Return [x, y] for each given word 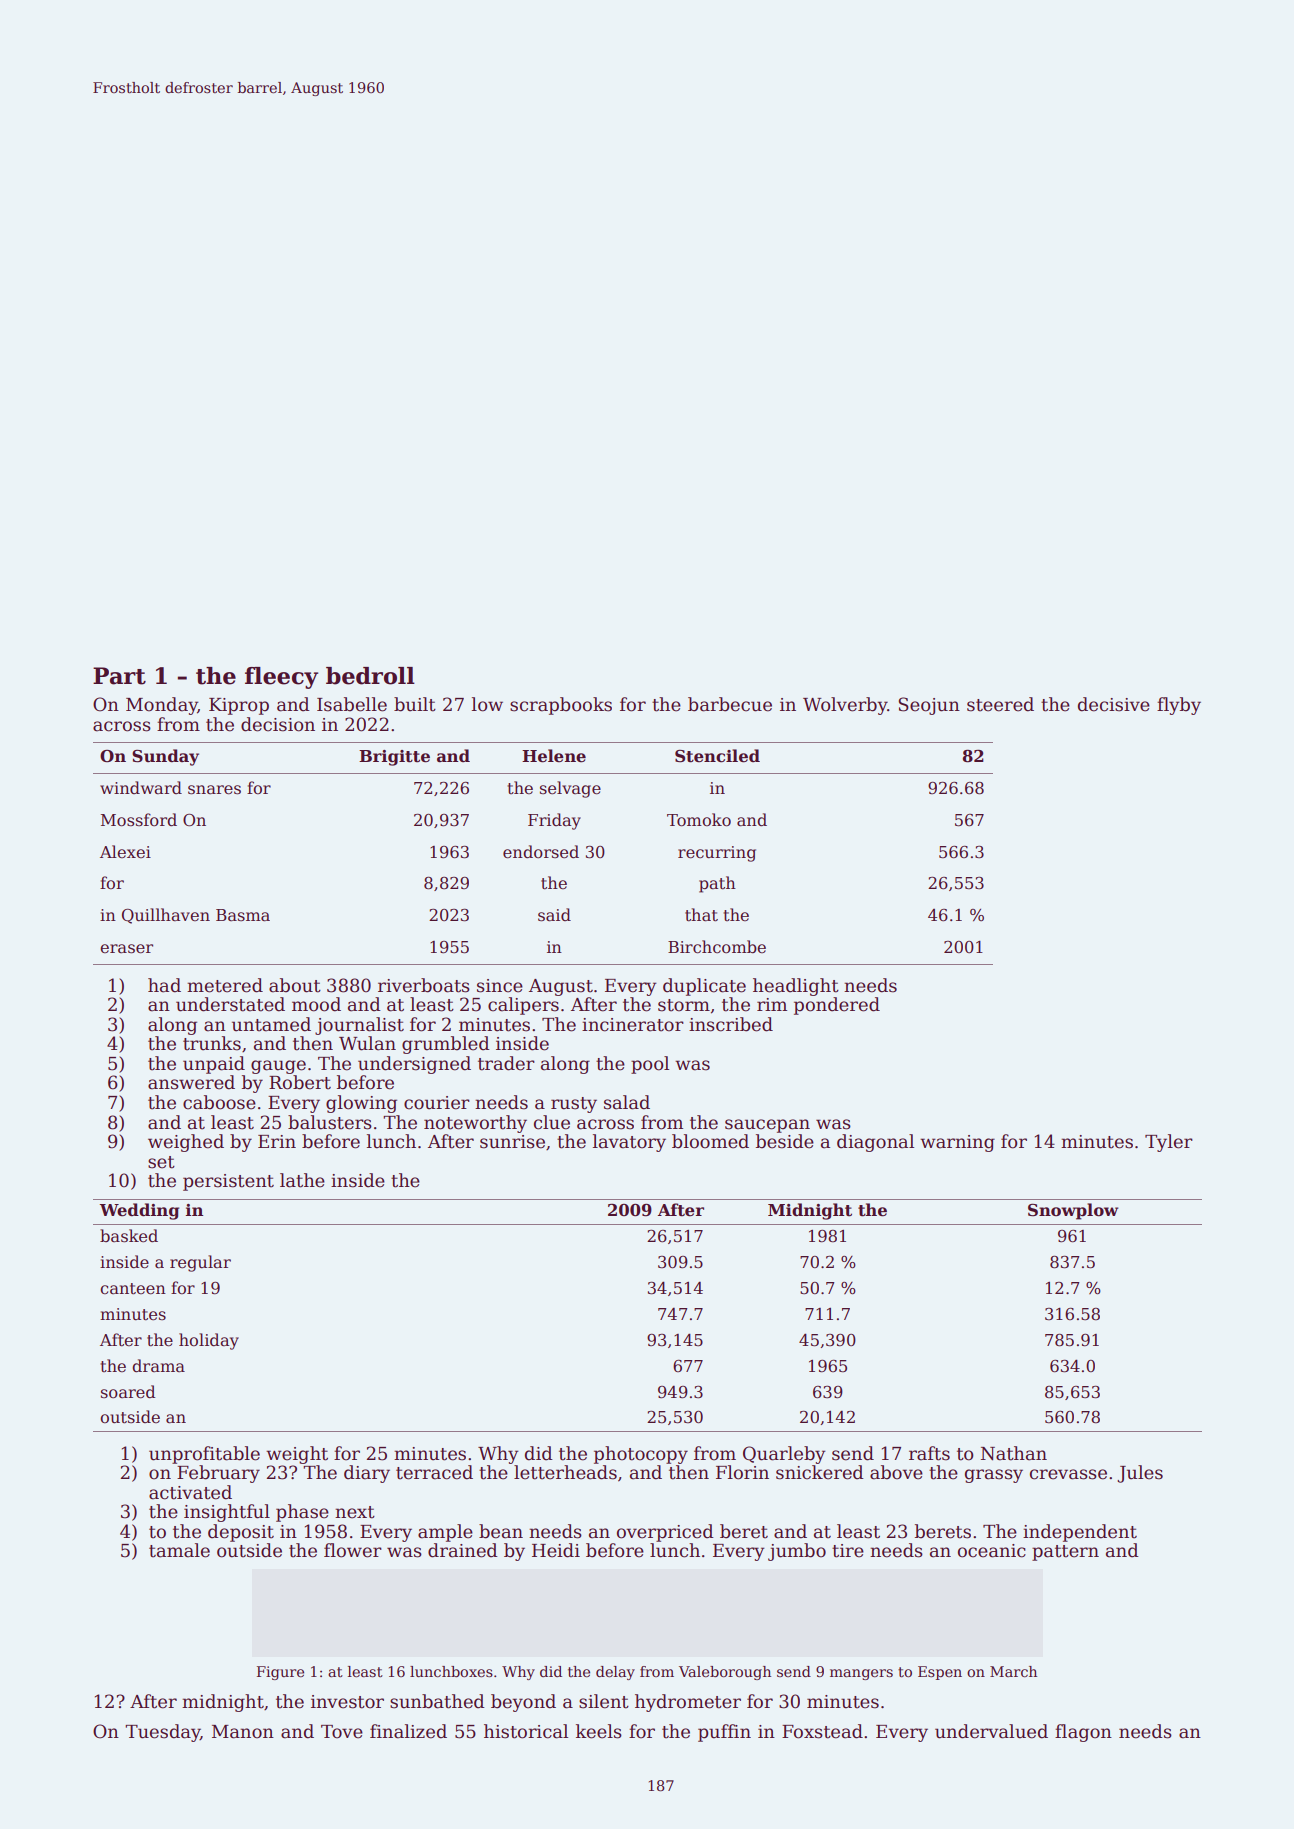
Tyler [1169, 1143]
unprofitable [204, 1455]
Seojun [929, 706]
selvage [570, 789]
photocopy [641, 1455]
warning [957, 1143]
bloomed [710, 1141]
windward [141, 787]
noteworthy [475, 1124]
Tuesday [162, 1733]
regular [200, 1263]
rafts [929, 1453]
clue [552, 1122]
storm [684, 1005]
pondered [837, 1006]
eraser [126, 949]
